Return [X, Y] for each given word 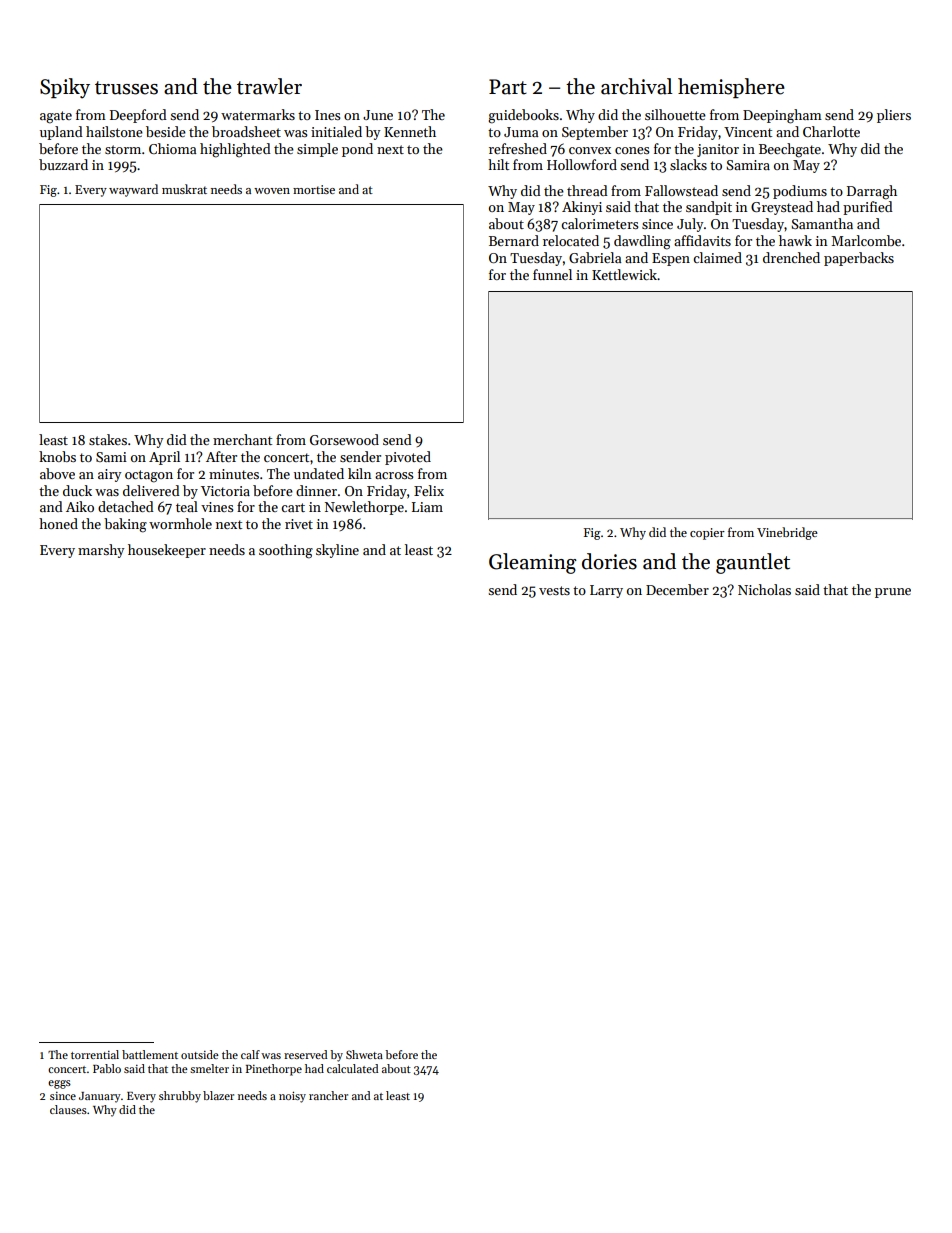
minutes [234, 474]
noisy [292, 1097]
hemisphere [731, 88]
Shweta [364, 1054]
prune [893, 593]
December [677, 589]
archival [636, 86]
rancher [328, 1095]
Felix [429, 490]
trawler [269, 86]
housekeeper [167, 551]
